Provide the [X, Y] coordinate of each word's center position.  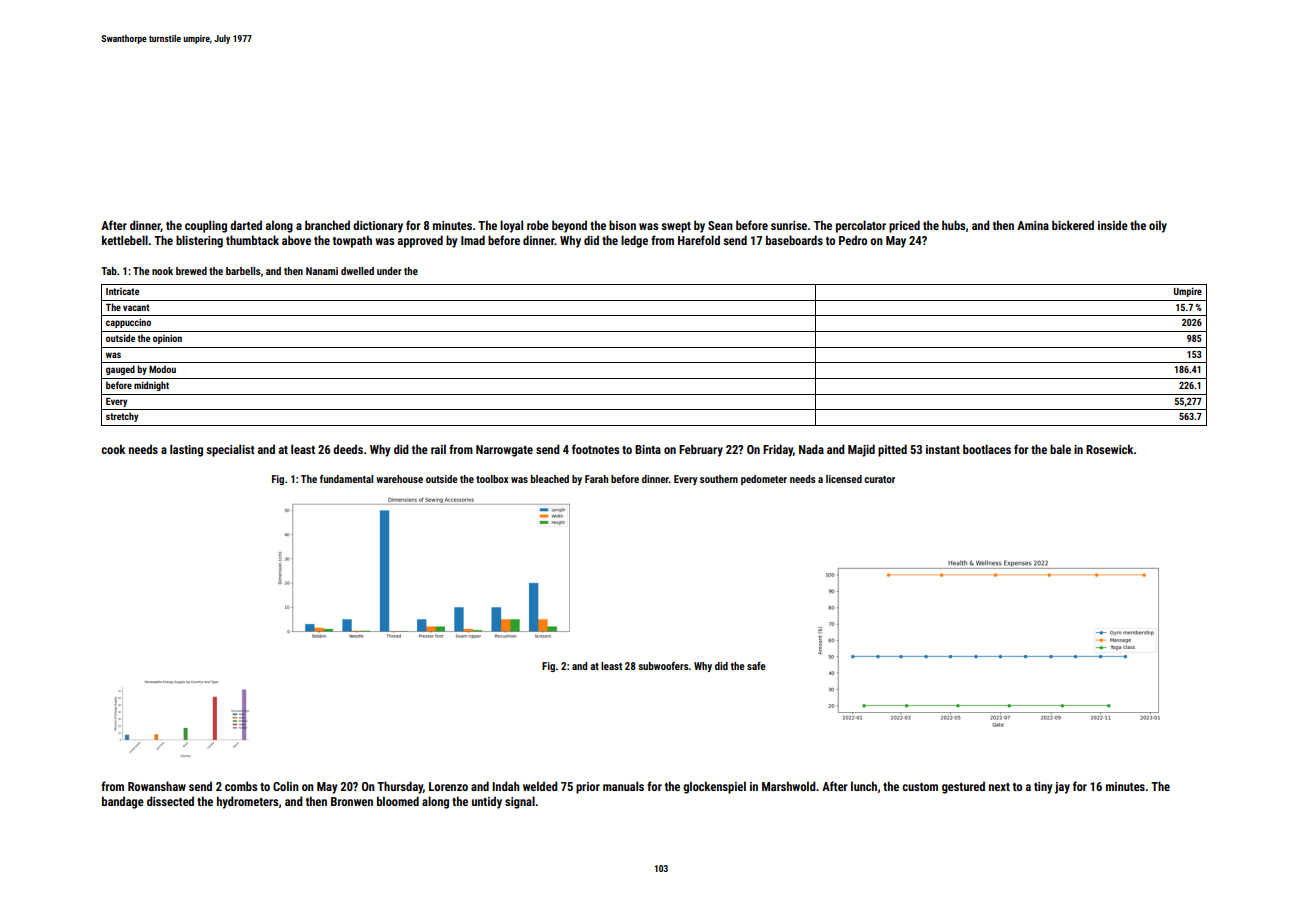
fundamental [346, 479]
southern [719, 479]
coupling [206, 226]
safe [756, 666]
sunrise [789, 225]
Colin [286, 786]
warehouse [399, 479]
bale [1060, 449]
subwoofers [663, 666]
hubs [953, 225]
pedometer [764, 480]
